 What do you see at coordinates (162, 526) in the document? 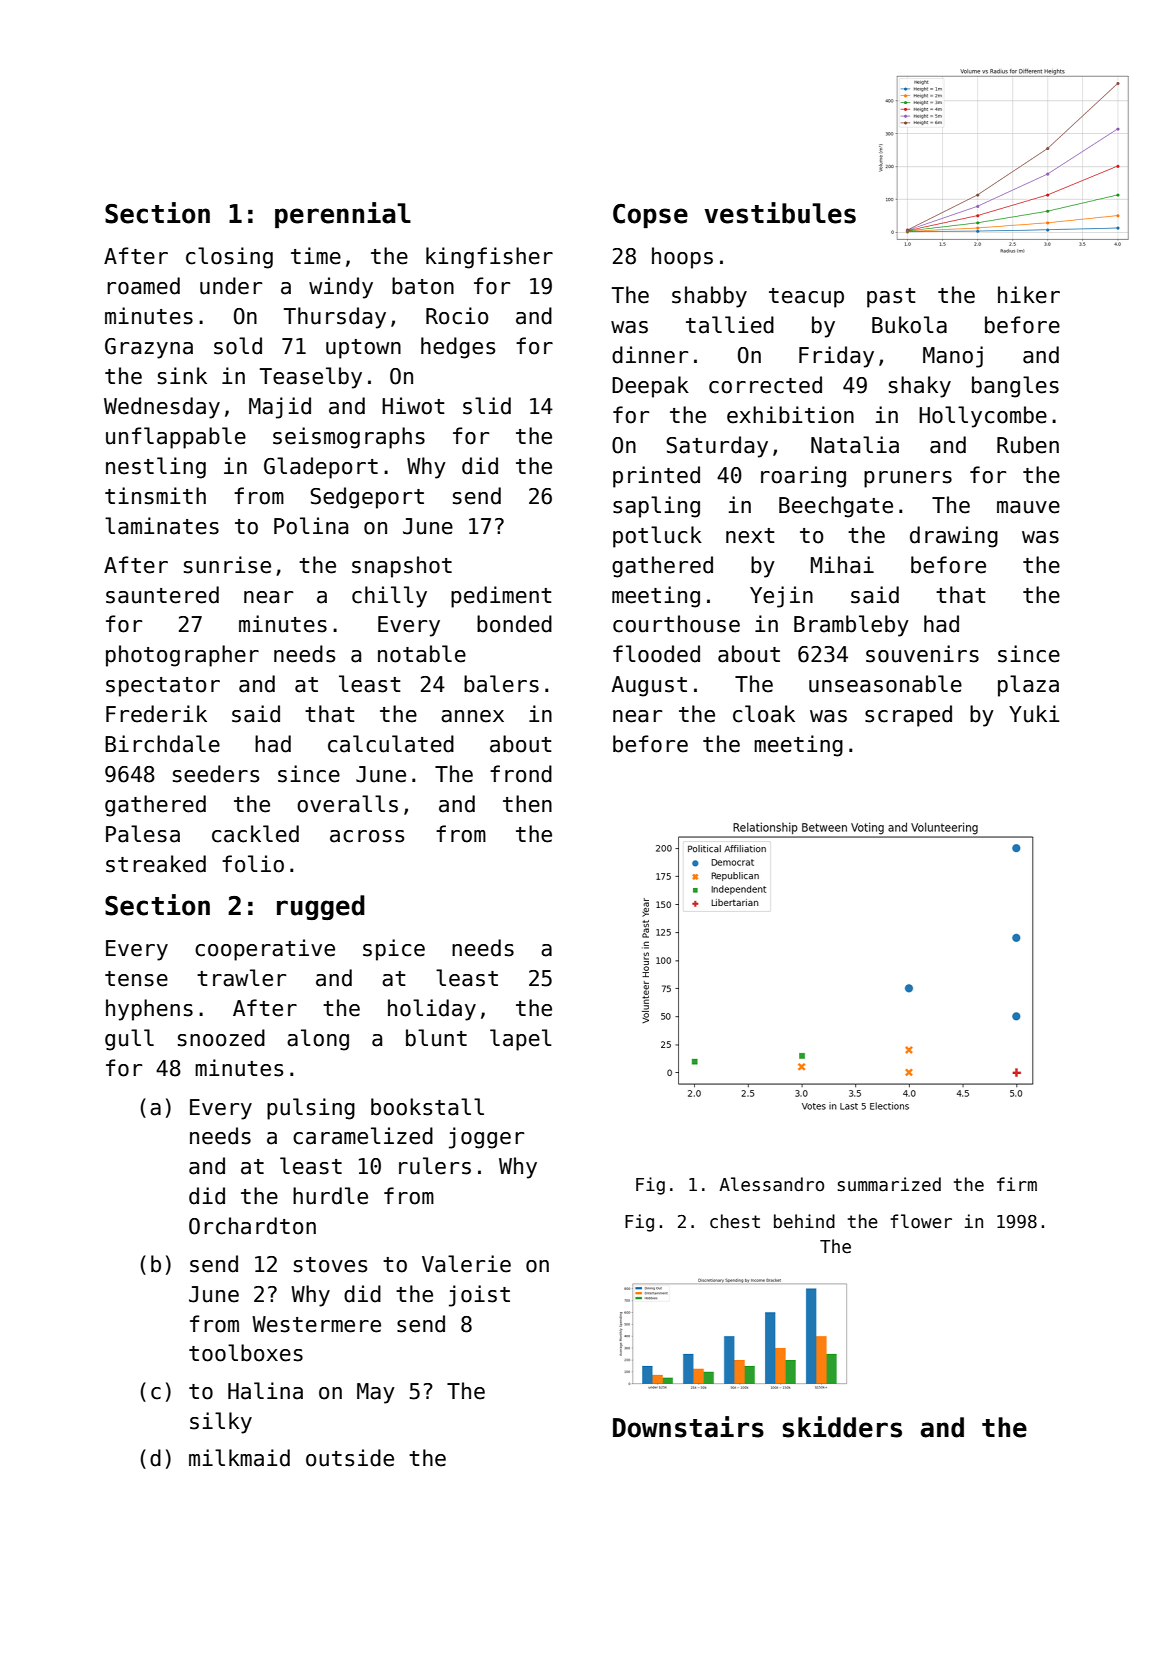
I see `laminates` at bounding box center [162, 526].
